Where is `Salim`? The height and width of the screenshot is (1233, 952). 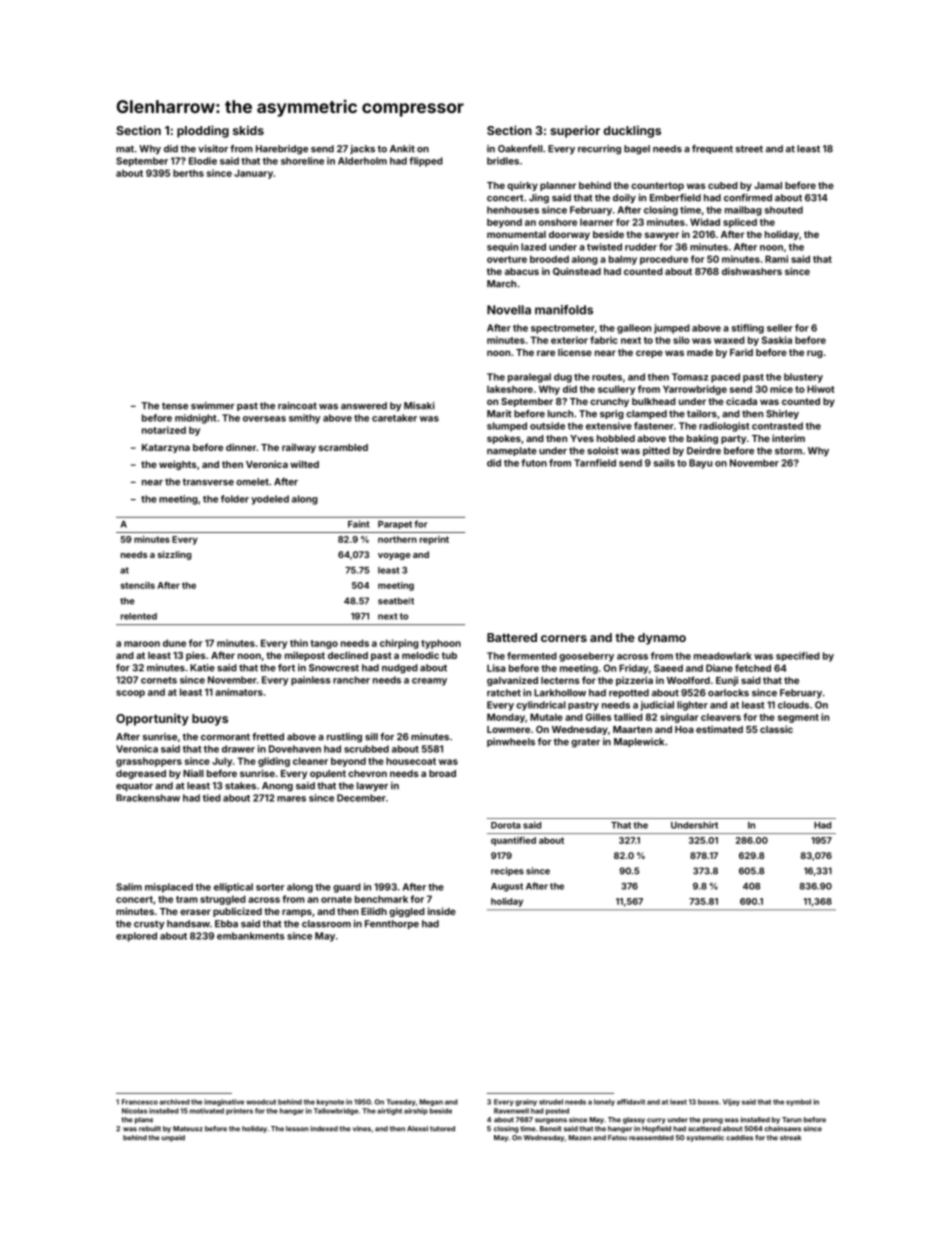 Salim is located at coordinates (129, 887).
